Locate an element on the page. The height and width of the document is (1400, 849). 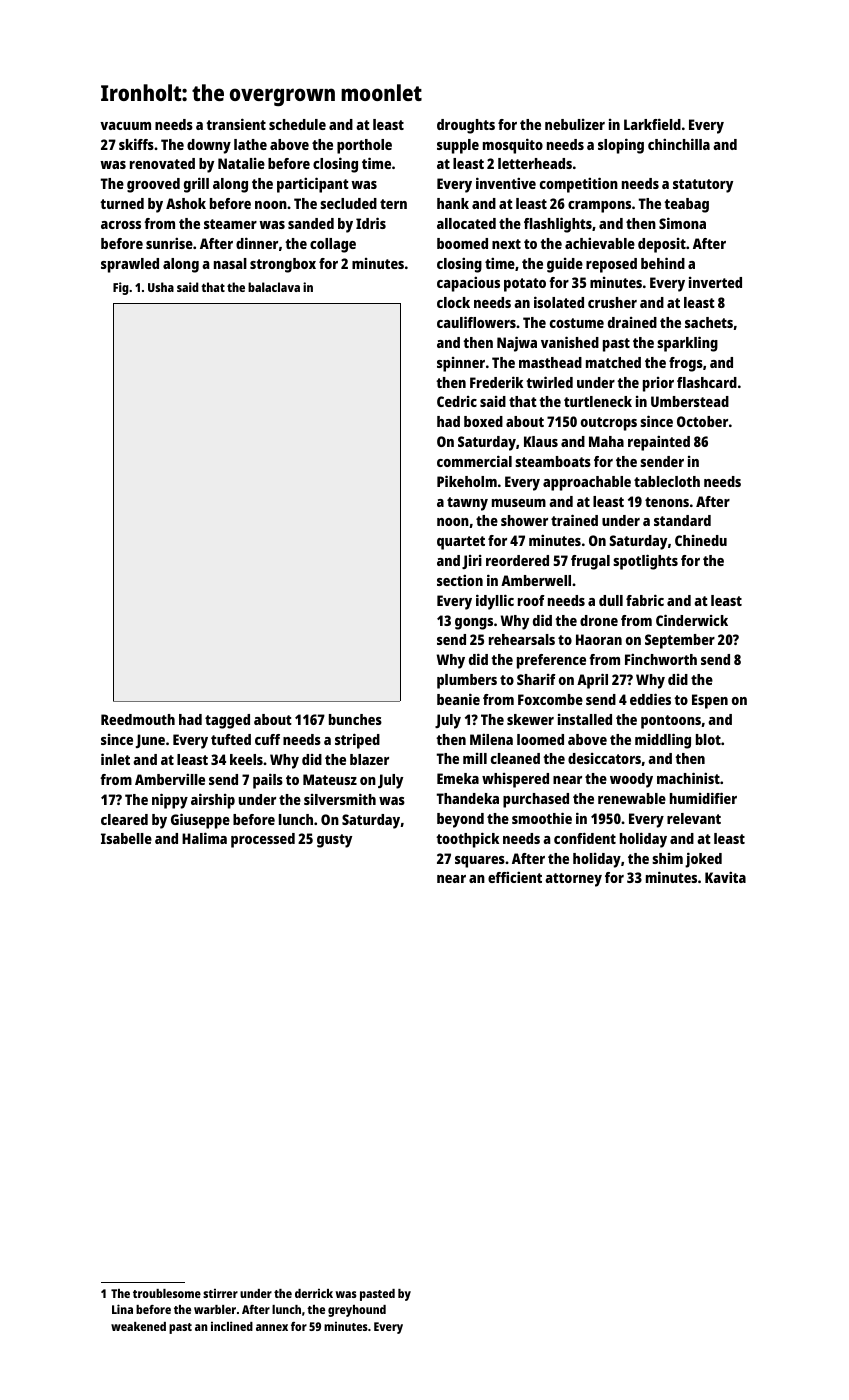
Larkfield is located at coordinates (652, 124).
